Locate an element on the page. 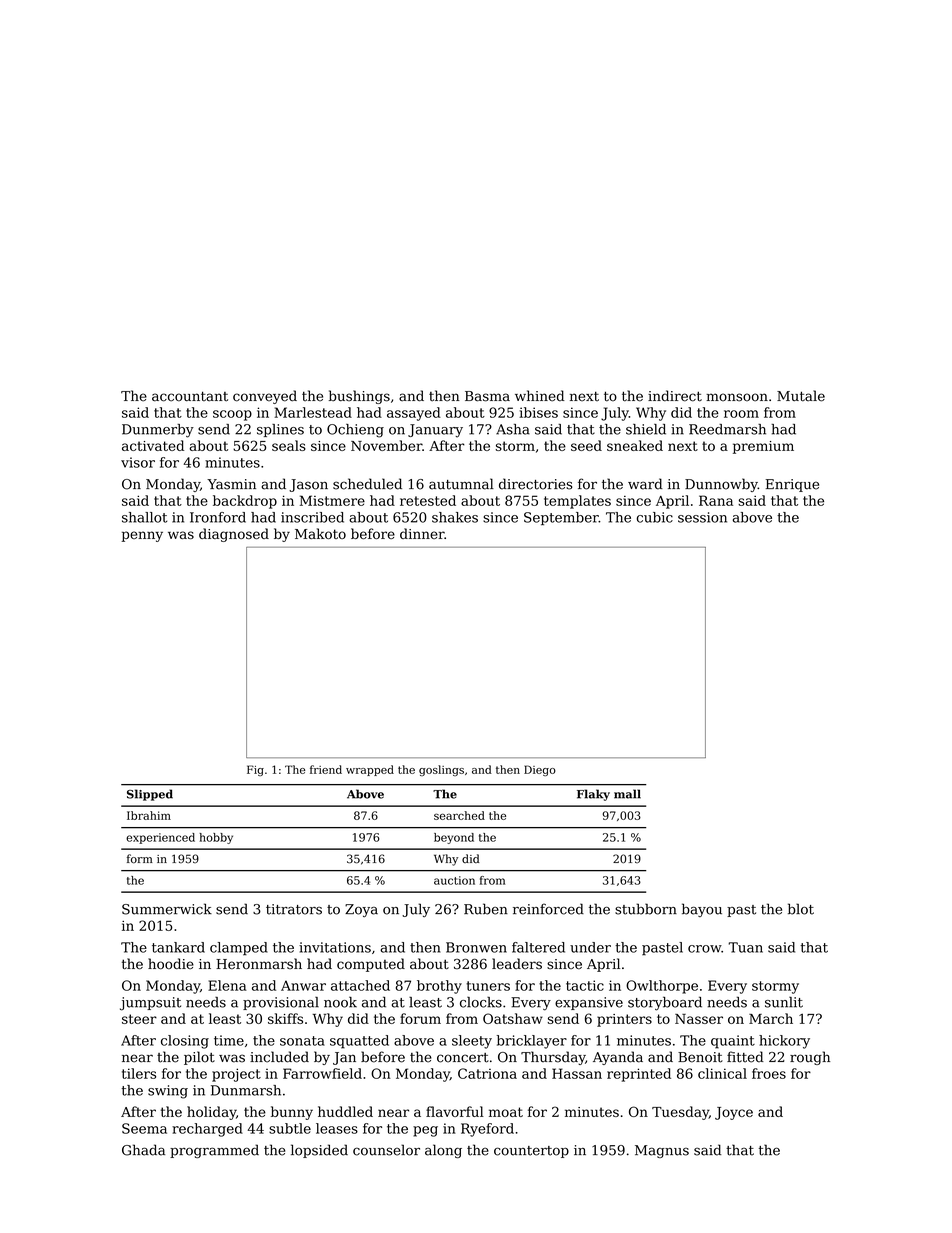 The image size is (952, 1233). mall is located at coordinates (627, 794).
